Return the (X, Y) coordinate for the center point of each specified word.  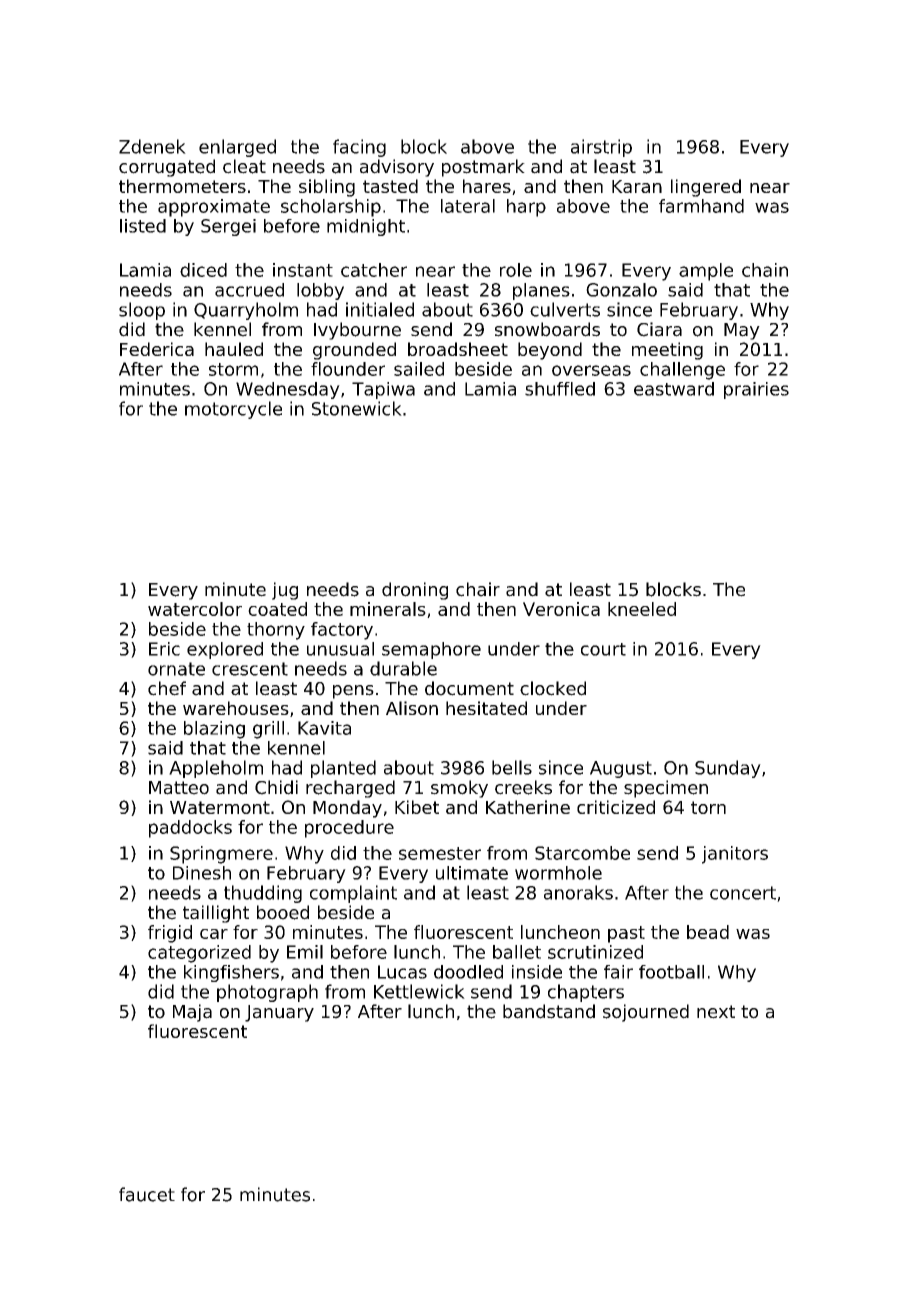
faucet (147, 1194)
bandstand (549, 1011)
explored (225, 650)
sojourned (646, 1013)
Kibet (417, 807)
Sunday (728, 769)
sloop (142, 311)
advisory (397, 168)
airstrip (601, 148)
